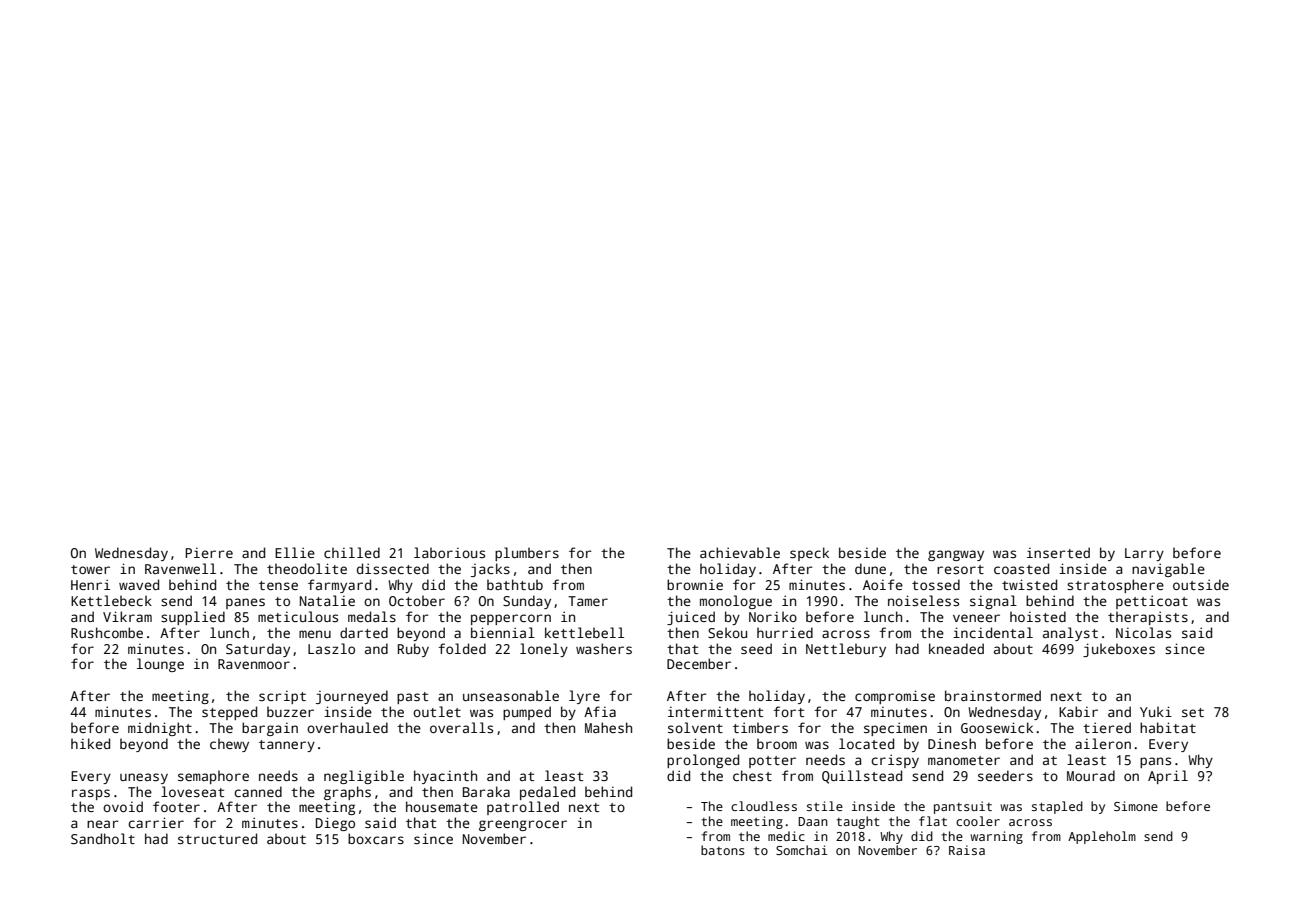 This document has height=924, width=1308. Describe the element at coordinates (107, 632) in the document. I see `Rushcombe` at that location.
